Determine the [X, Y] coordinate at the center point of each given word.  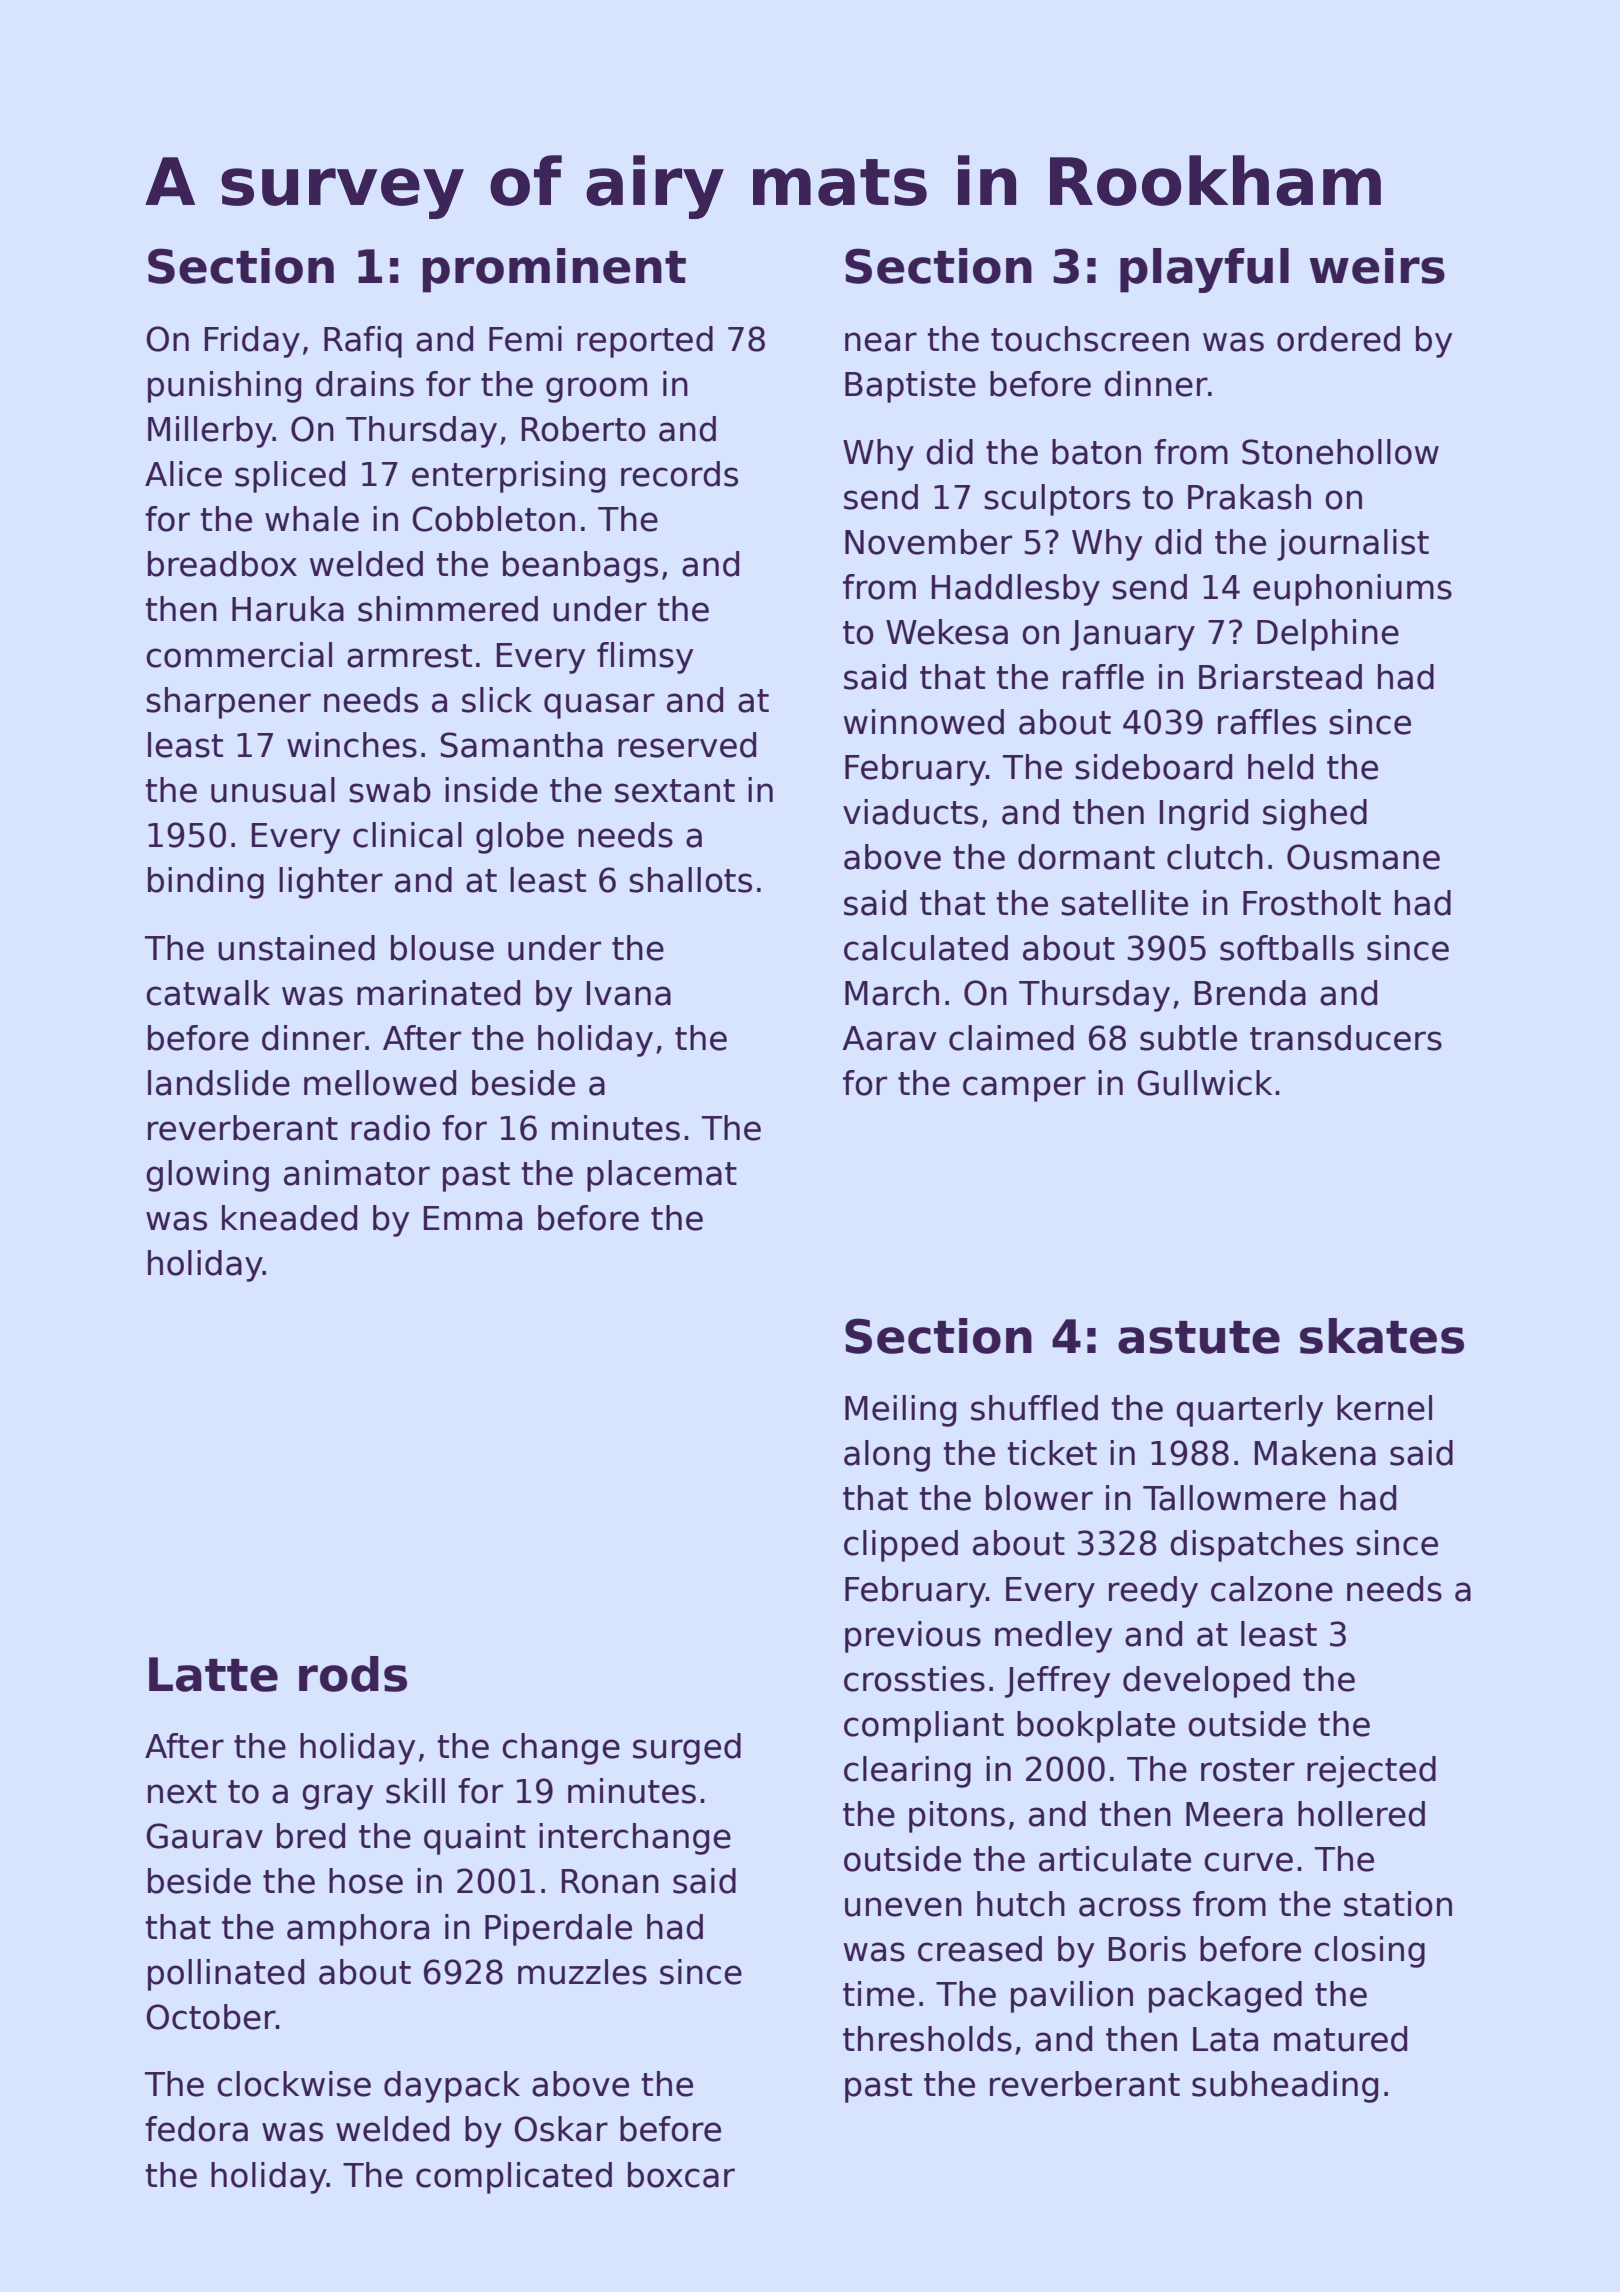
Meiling [900, 1411]
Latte [213, 1674]
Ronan [610, 1881]
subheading [1285, 2087]
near [881, 342]
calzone [1272, 1589]
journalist [1353, 545]
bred [311, 1836]
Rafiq [363, 342]
